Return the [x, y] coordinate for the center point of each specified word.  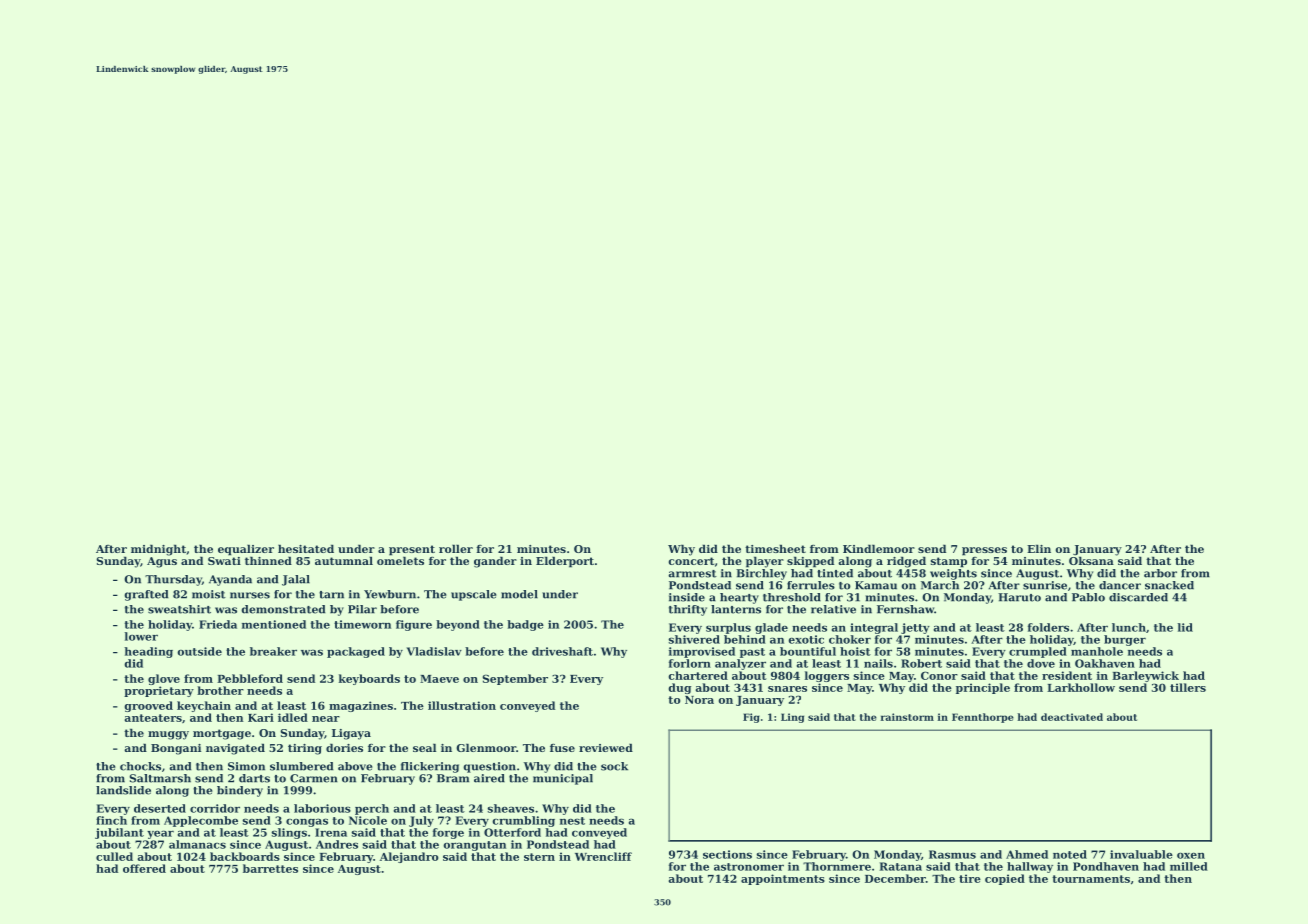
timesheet [775, 549]
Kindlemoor [879, 549]
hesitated [306, 549]
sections [727, 854]
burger [1125, 640]
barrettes [270, 868]
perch [372, 809]
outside [200, 651]
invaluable [1141, 854]
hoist [855, 651]
